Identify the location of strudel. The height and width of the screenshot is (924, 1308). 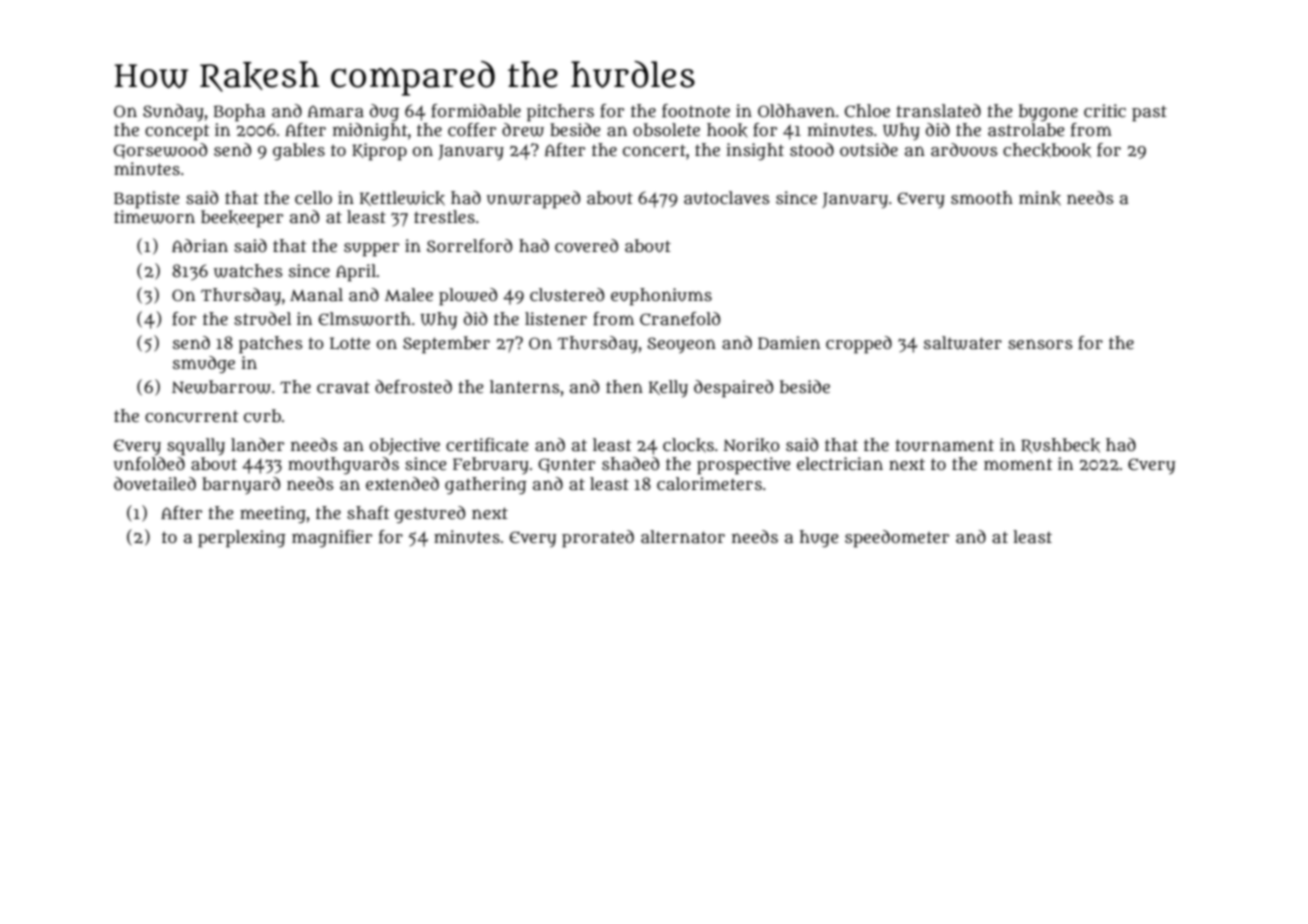
(262, 319).
